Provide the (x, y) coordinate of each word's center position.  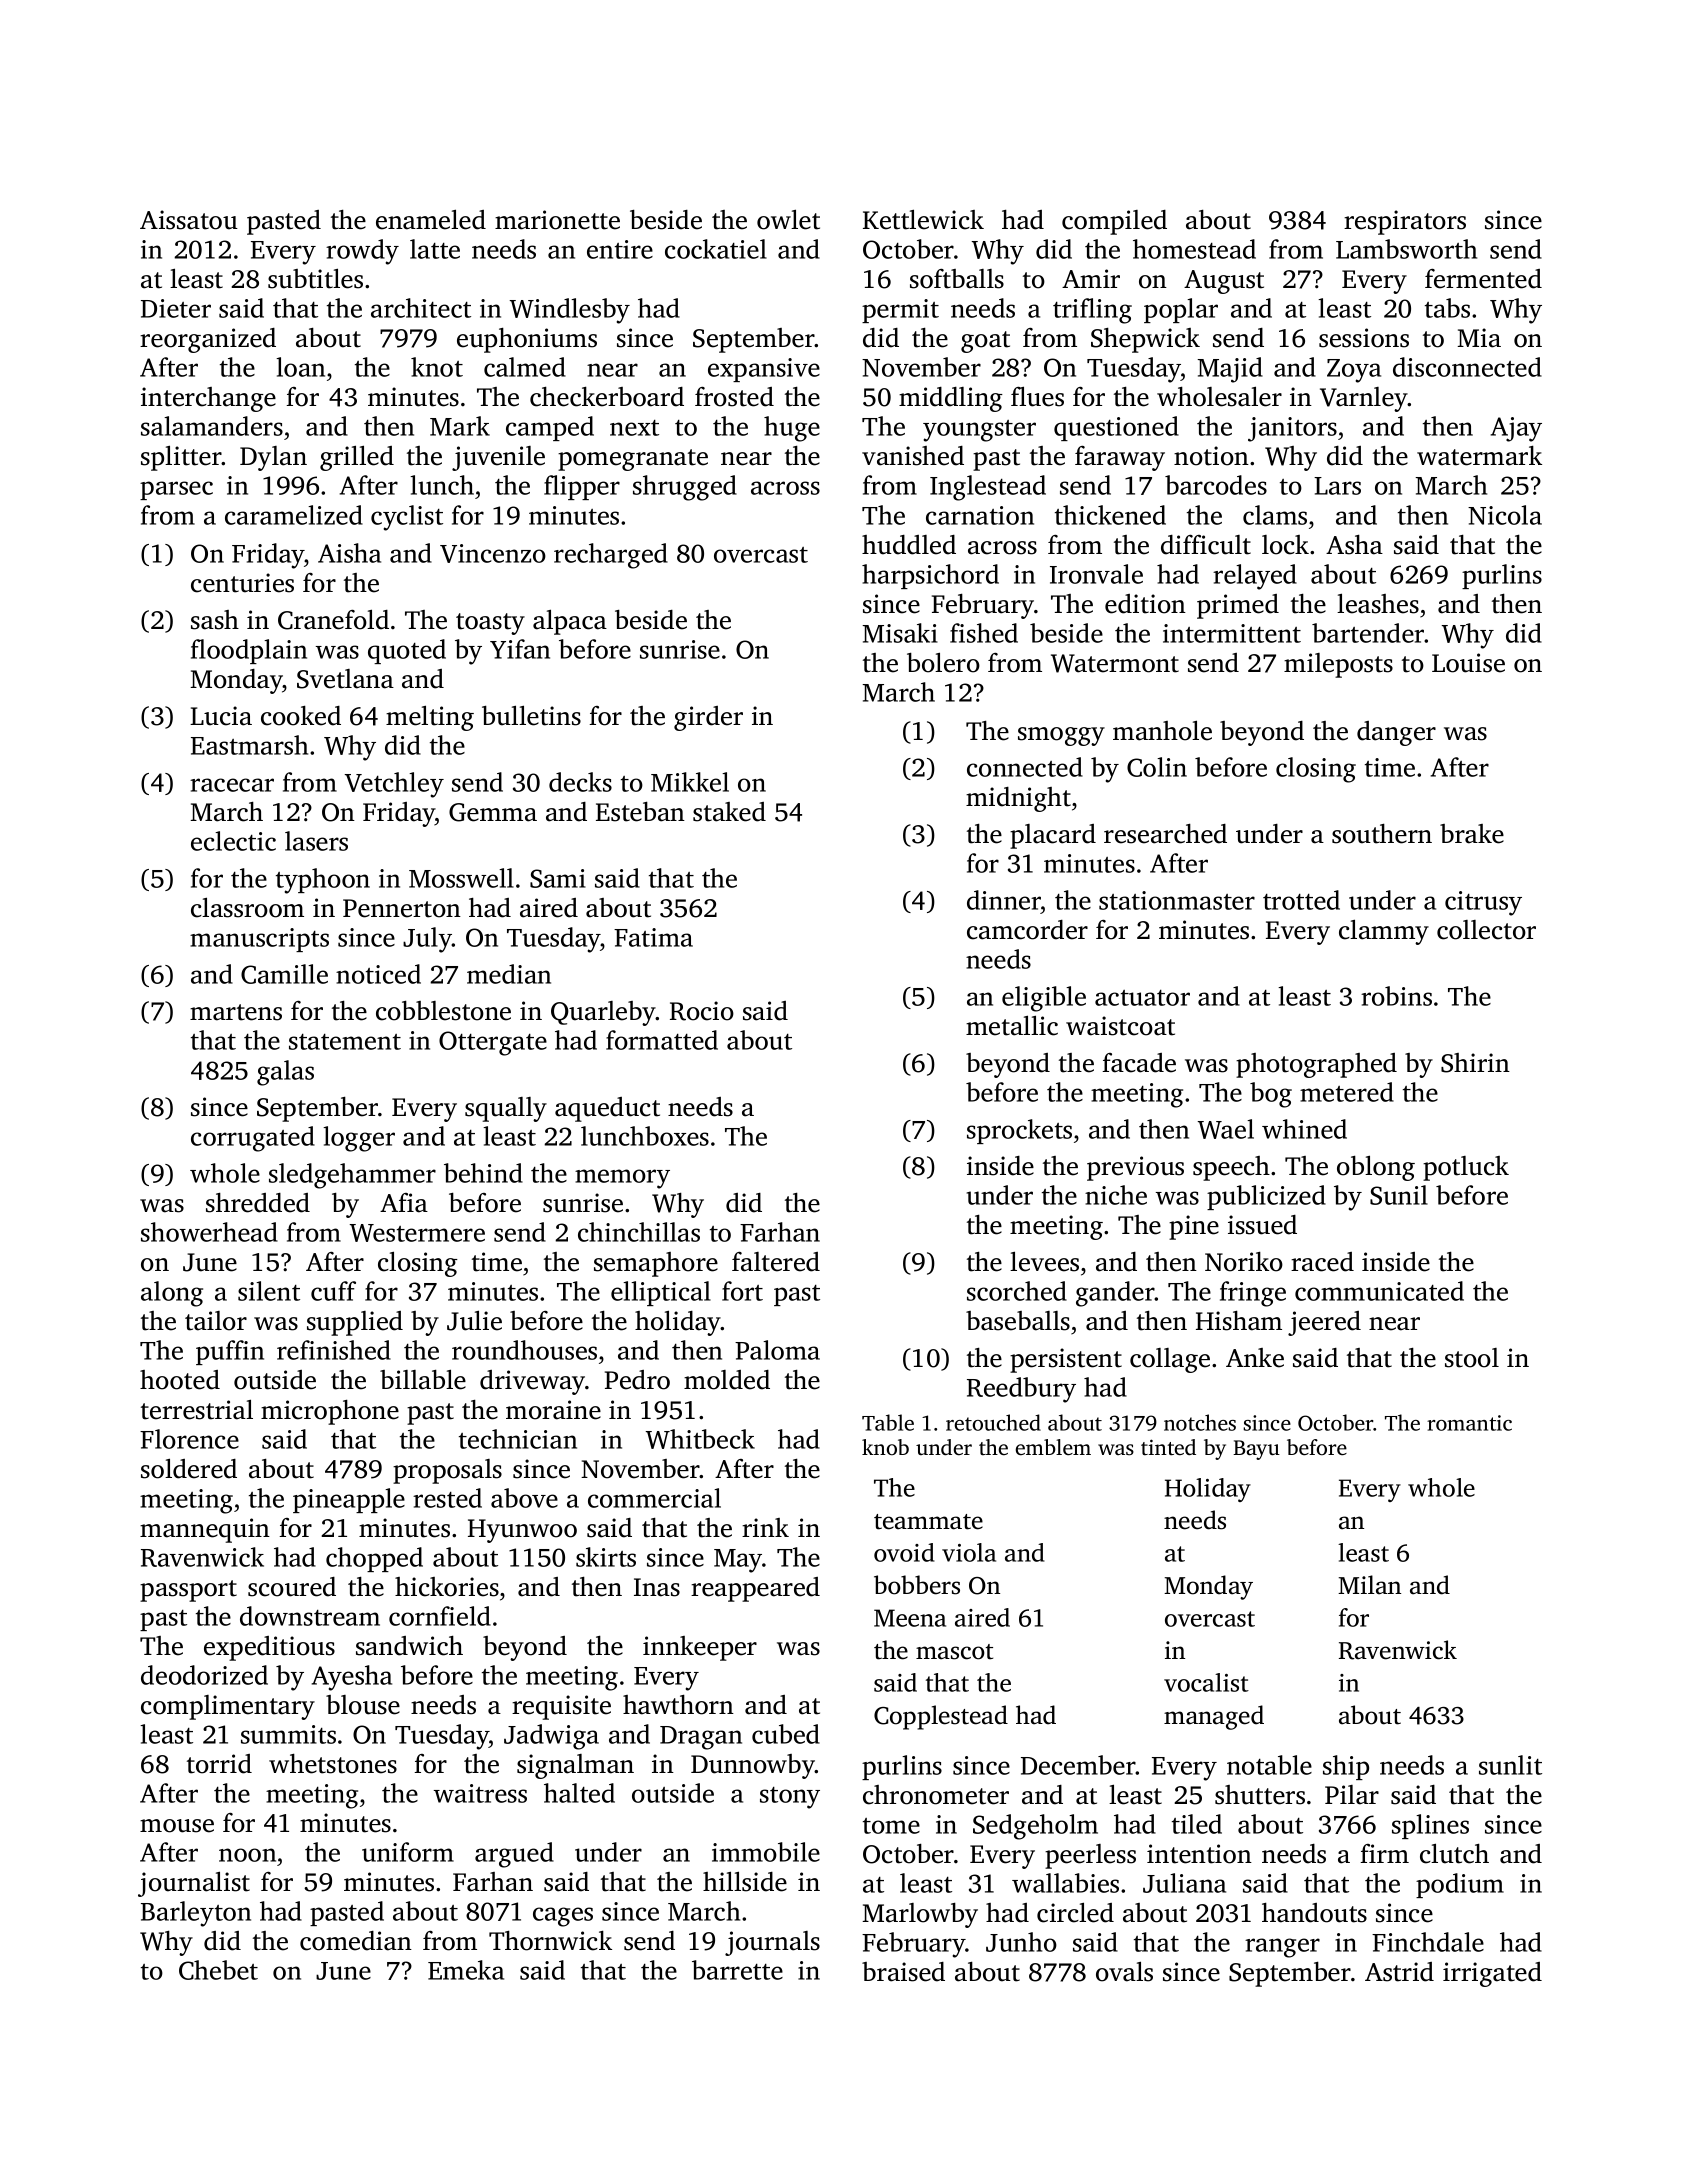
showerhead (209, 1232)
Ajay (1516, 429)
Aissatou (189, 220)
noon (247, 1855)
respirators (1405, 222)
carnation (980, 515)
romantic (1469, 1423)
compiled (1114, 222)
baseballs (1018, 1321)
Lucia (221, 716)
